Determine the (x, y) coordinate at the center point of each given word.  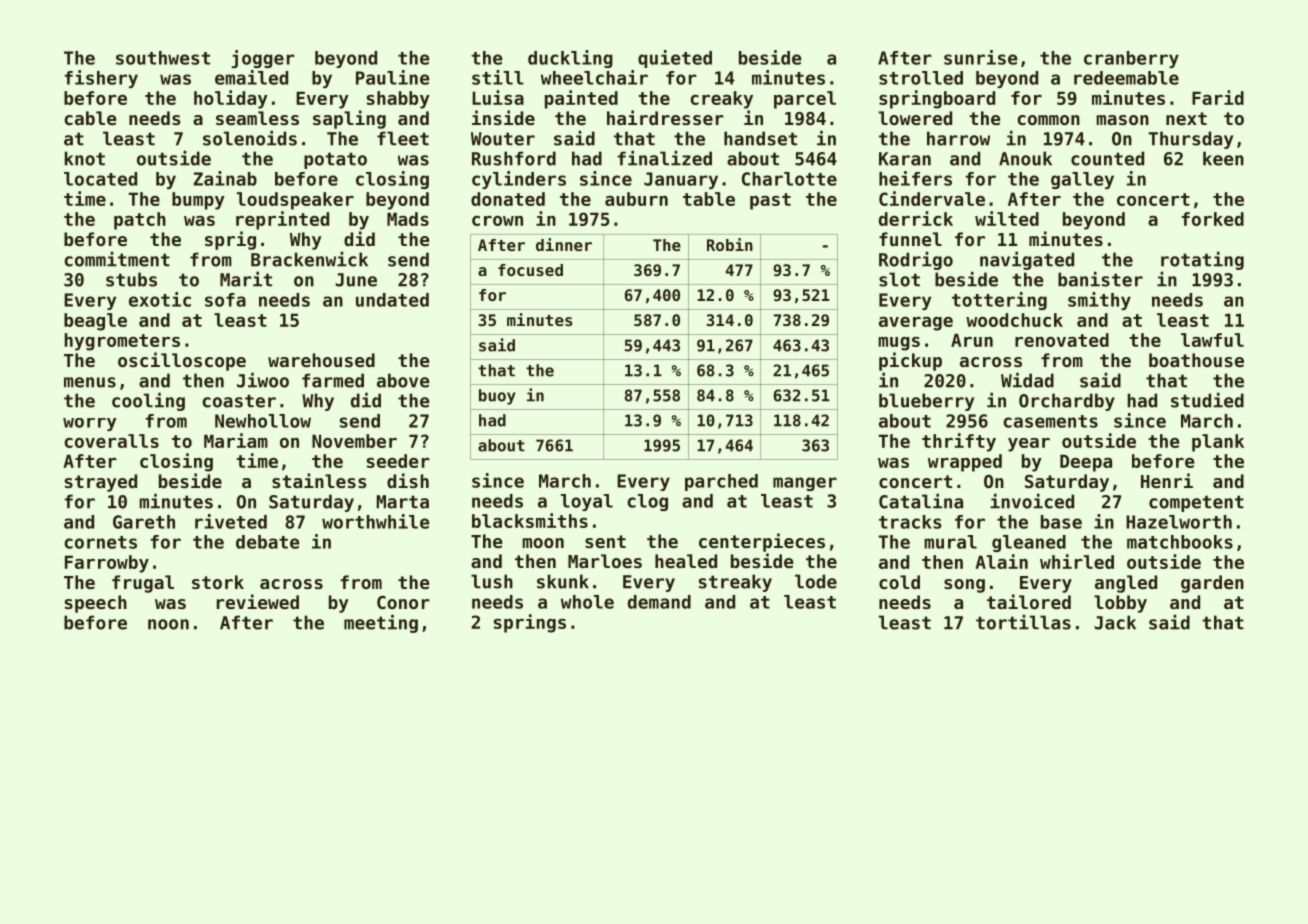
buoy (497, 397)
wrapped (965, 463)
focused (530, 270)
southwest (163, 58)
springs (530, 623)
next (1186, 118)
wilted (1007, 218)
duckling (570, 59)
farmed (333, 380)
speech (96, 604)
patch (140, 221)
